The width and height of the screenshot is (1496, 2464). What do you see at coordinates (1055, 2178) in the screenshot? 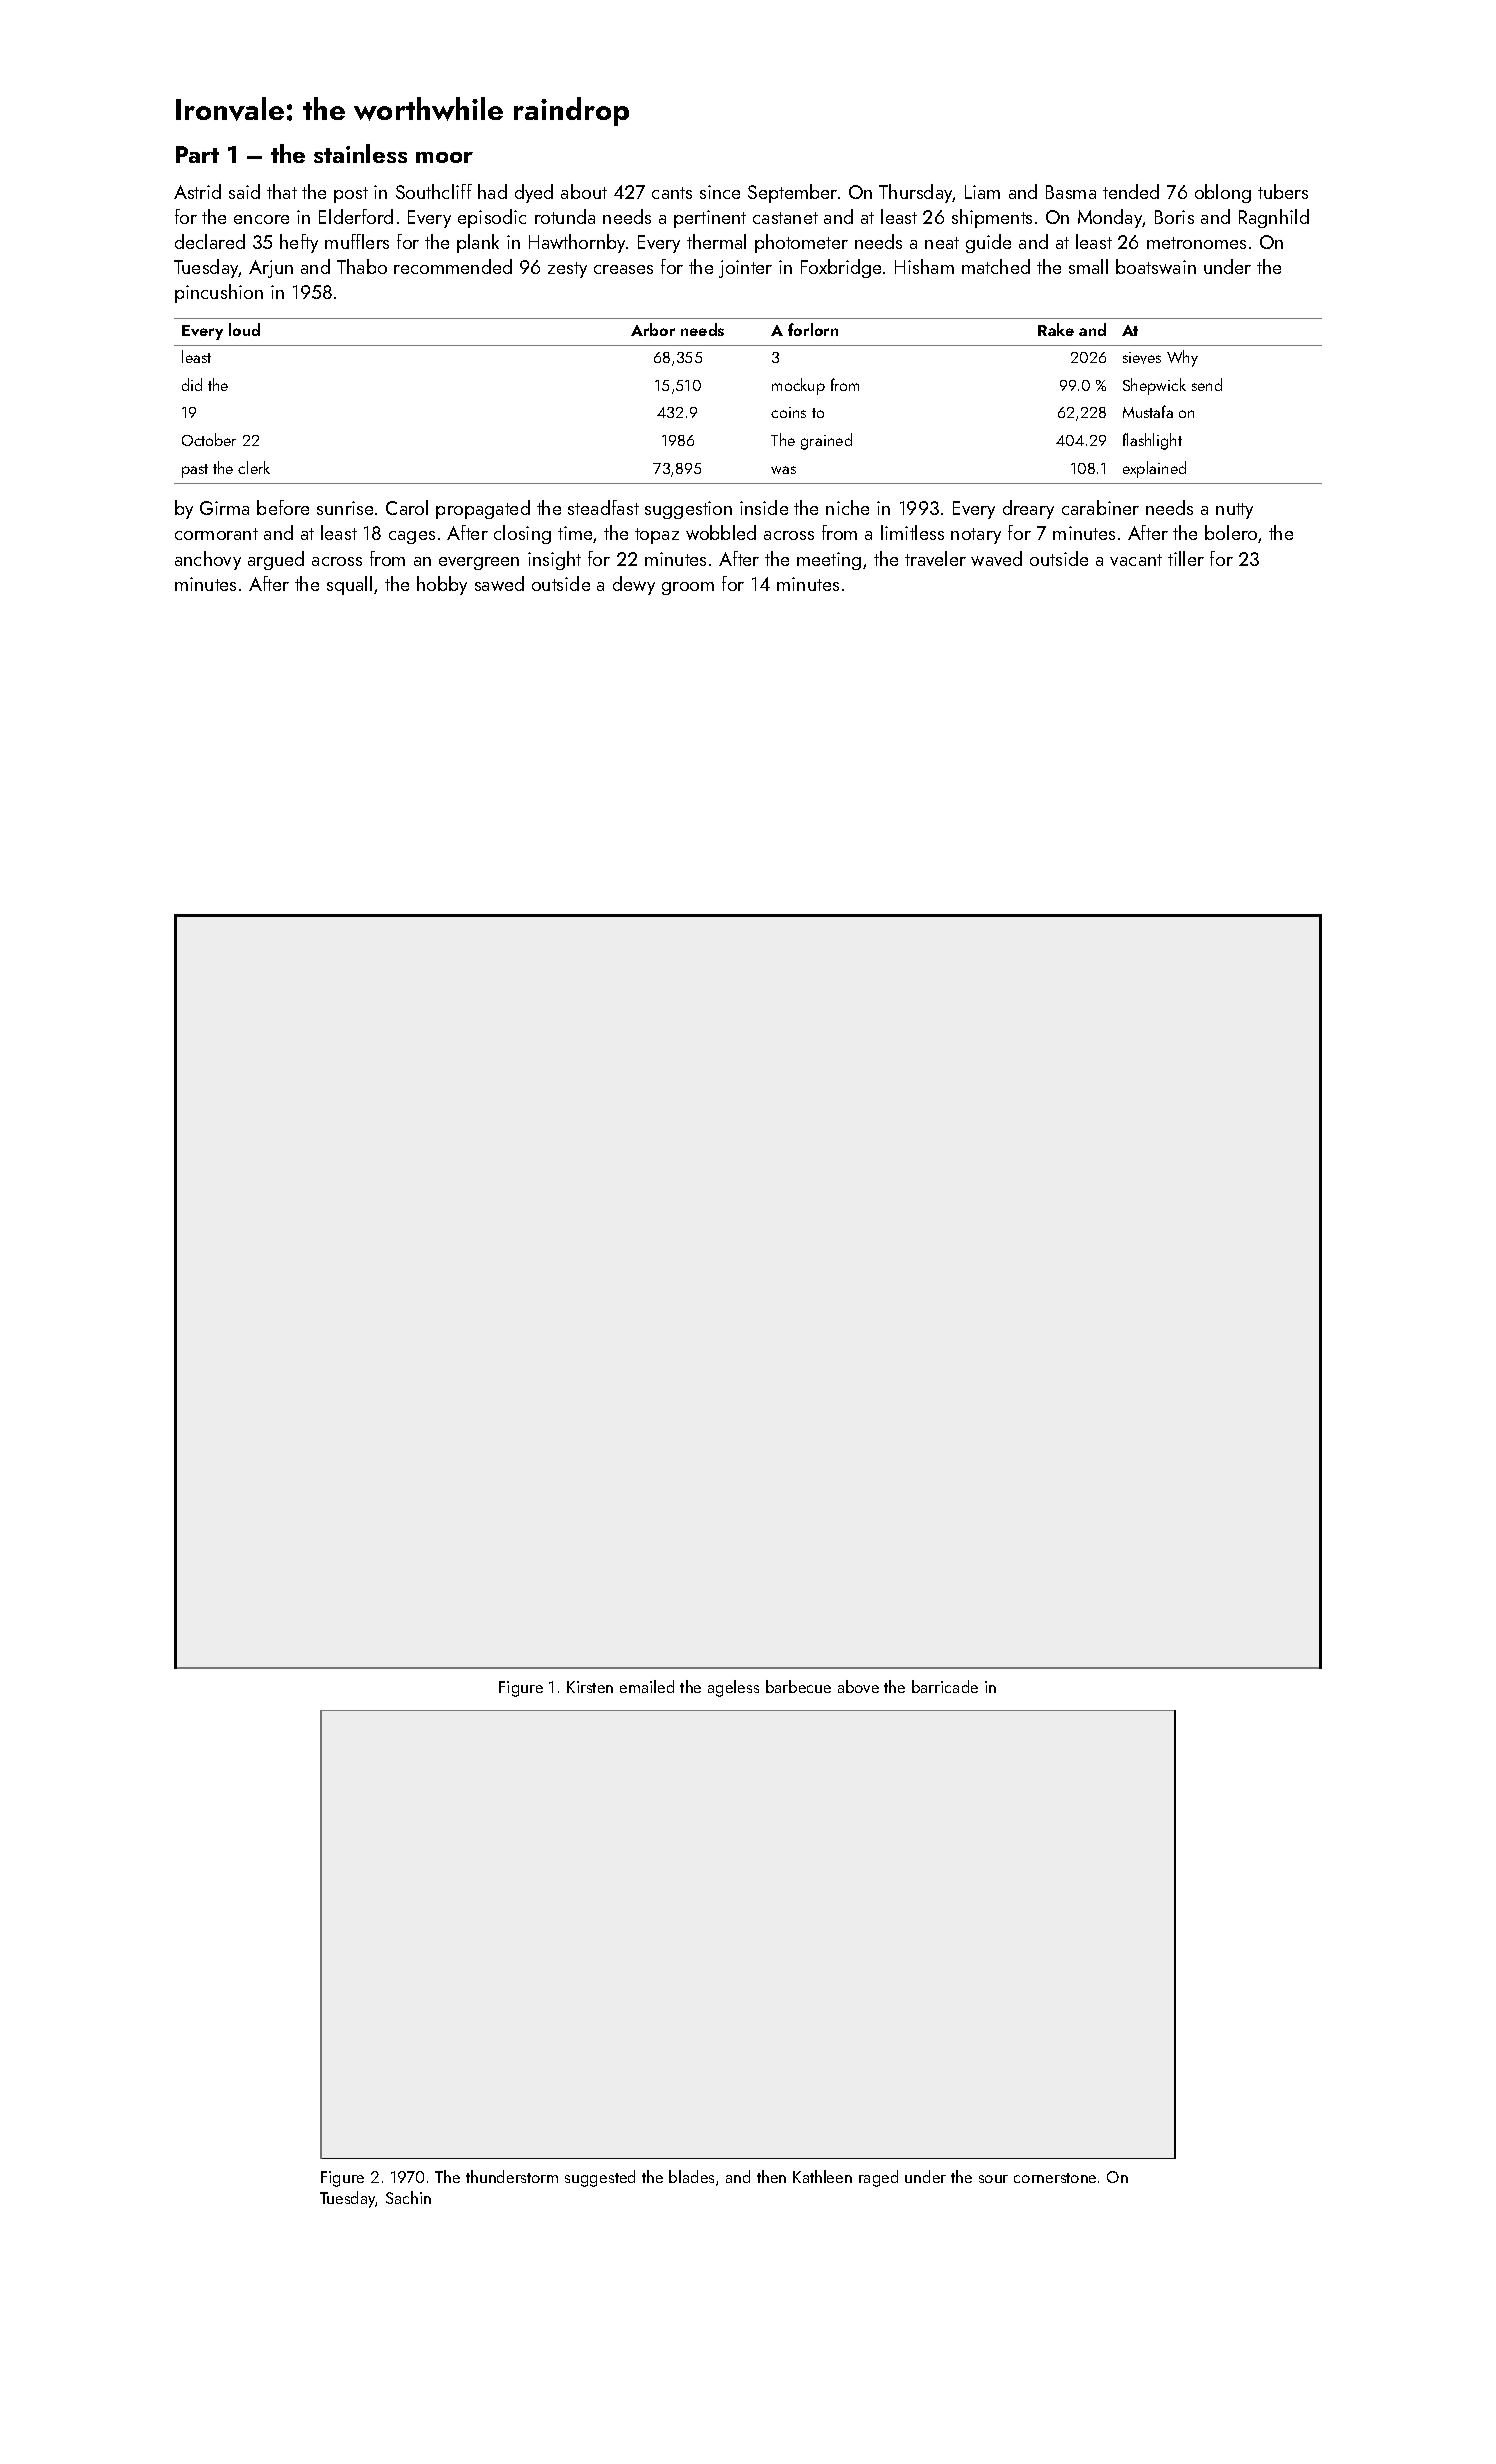
I see `cornerstone` at bounding box center [1055, 2178].
